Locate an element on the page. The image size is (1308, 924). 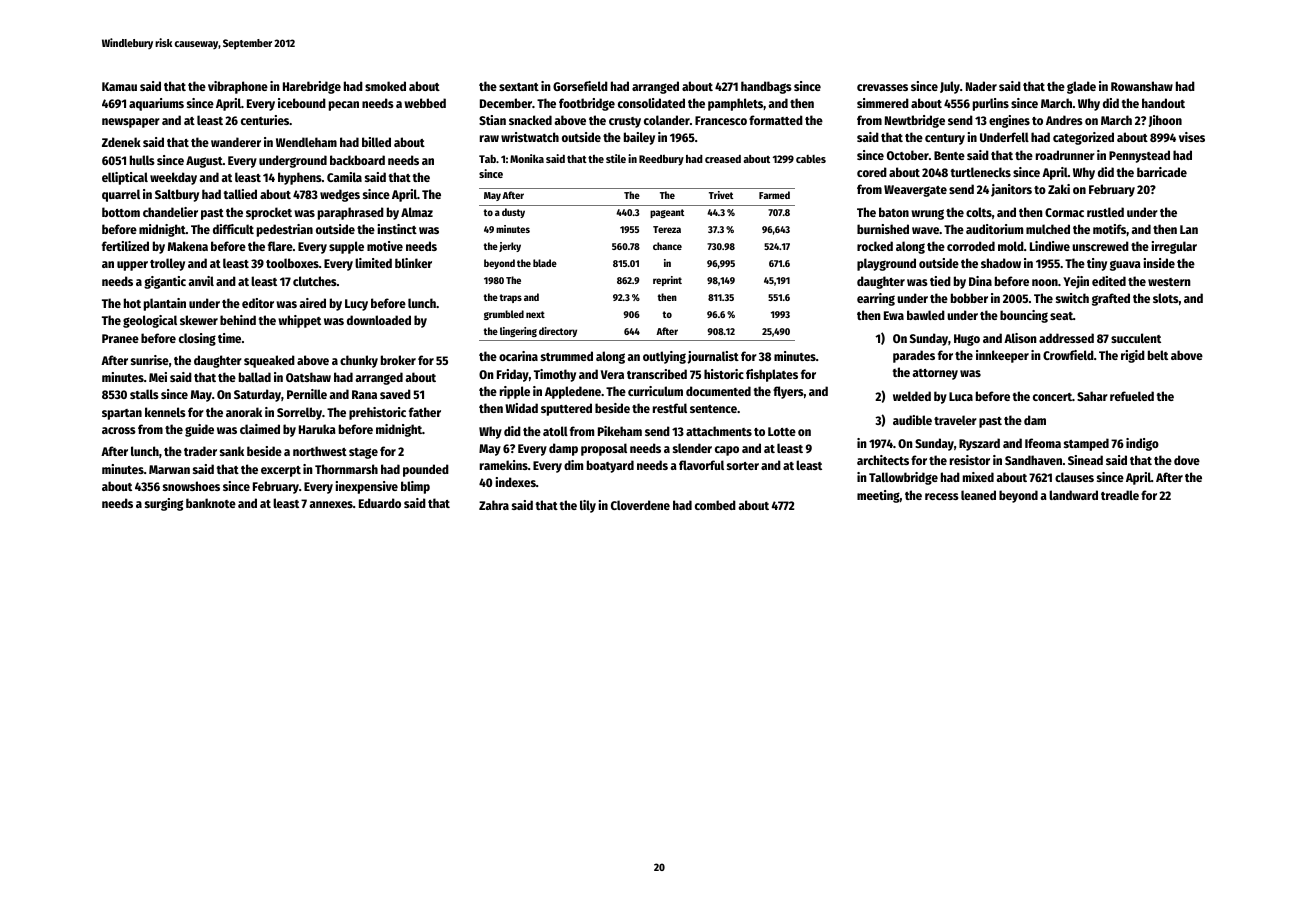
annexes is located at coordinates (331, 504).
